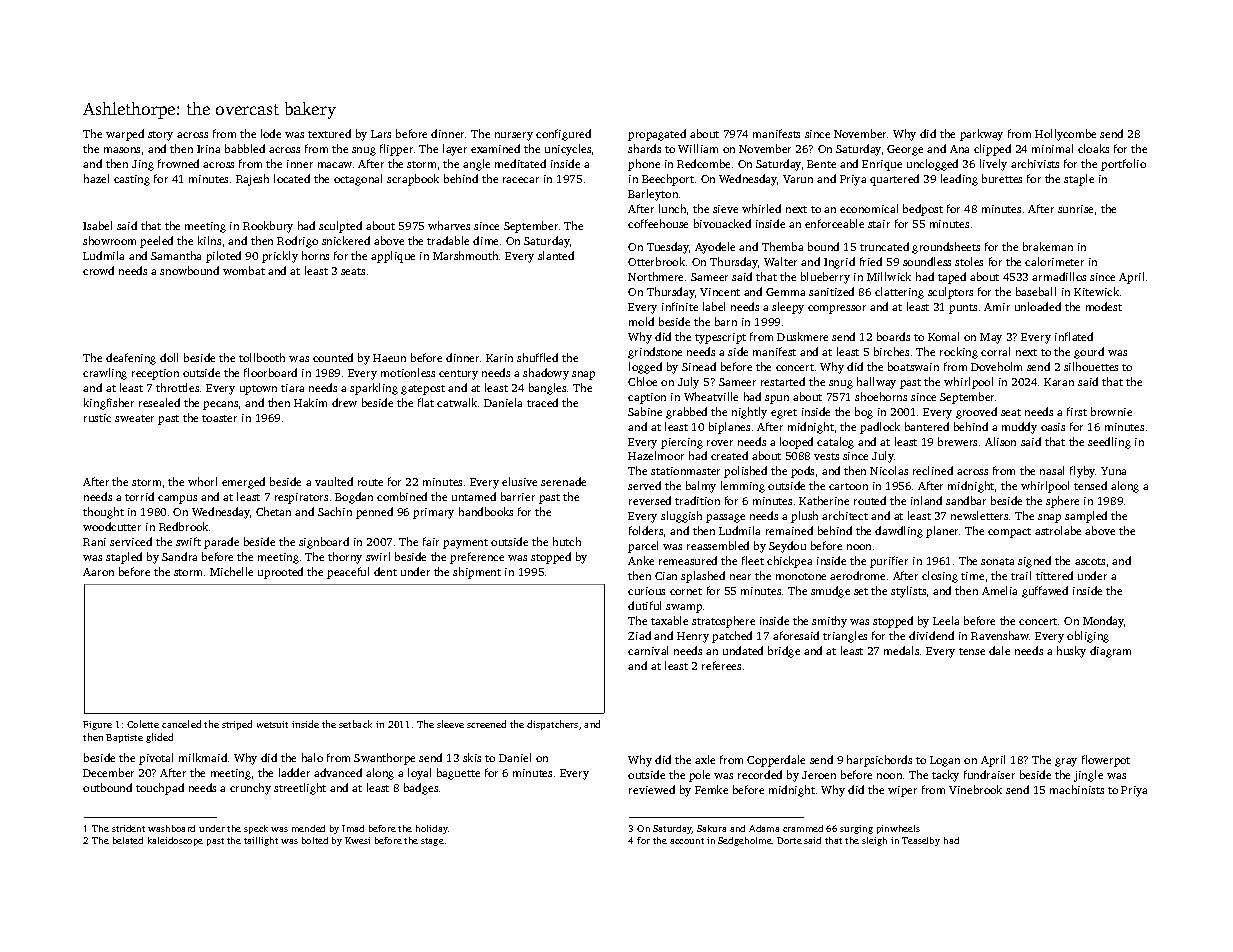 This image has width=1233, height=952. I want to click on referees, so click(721, 665).
